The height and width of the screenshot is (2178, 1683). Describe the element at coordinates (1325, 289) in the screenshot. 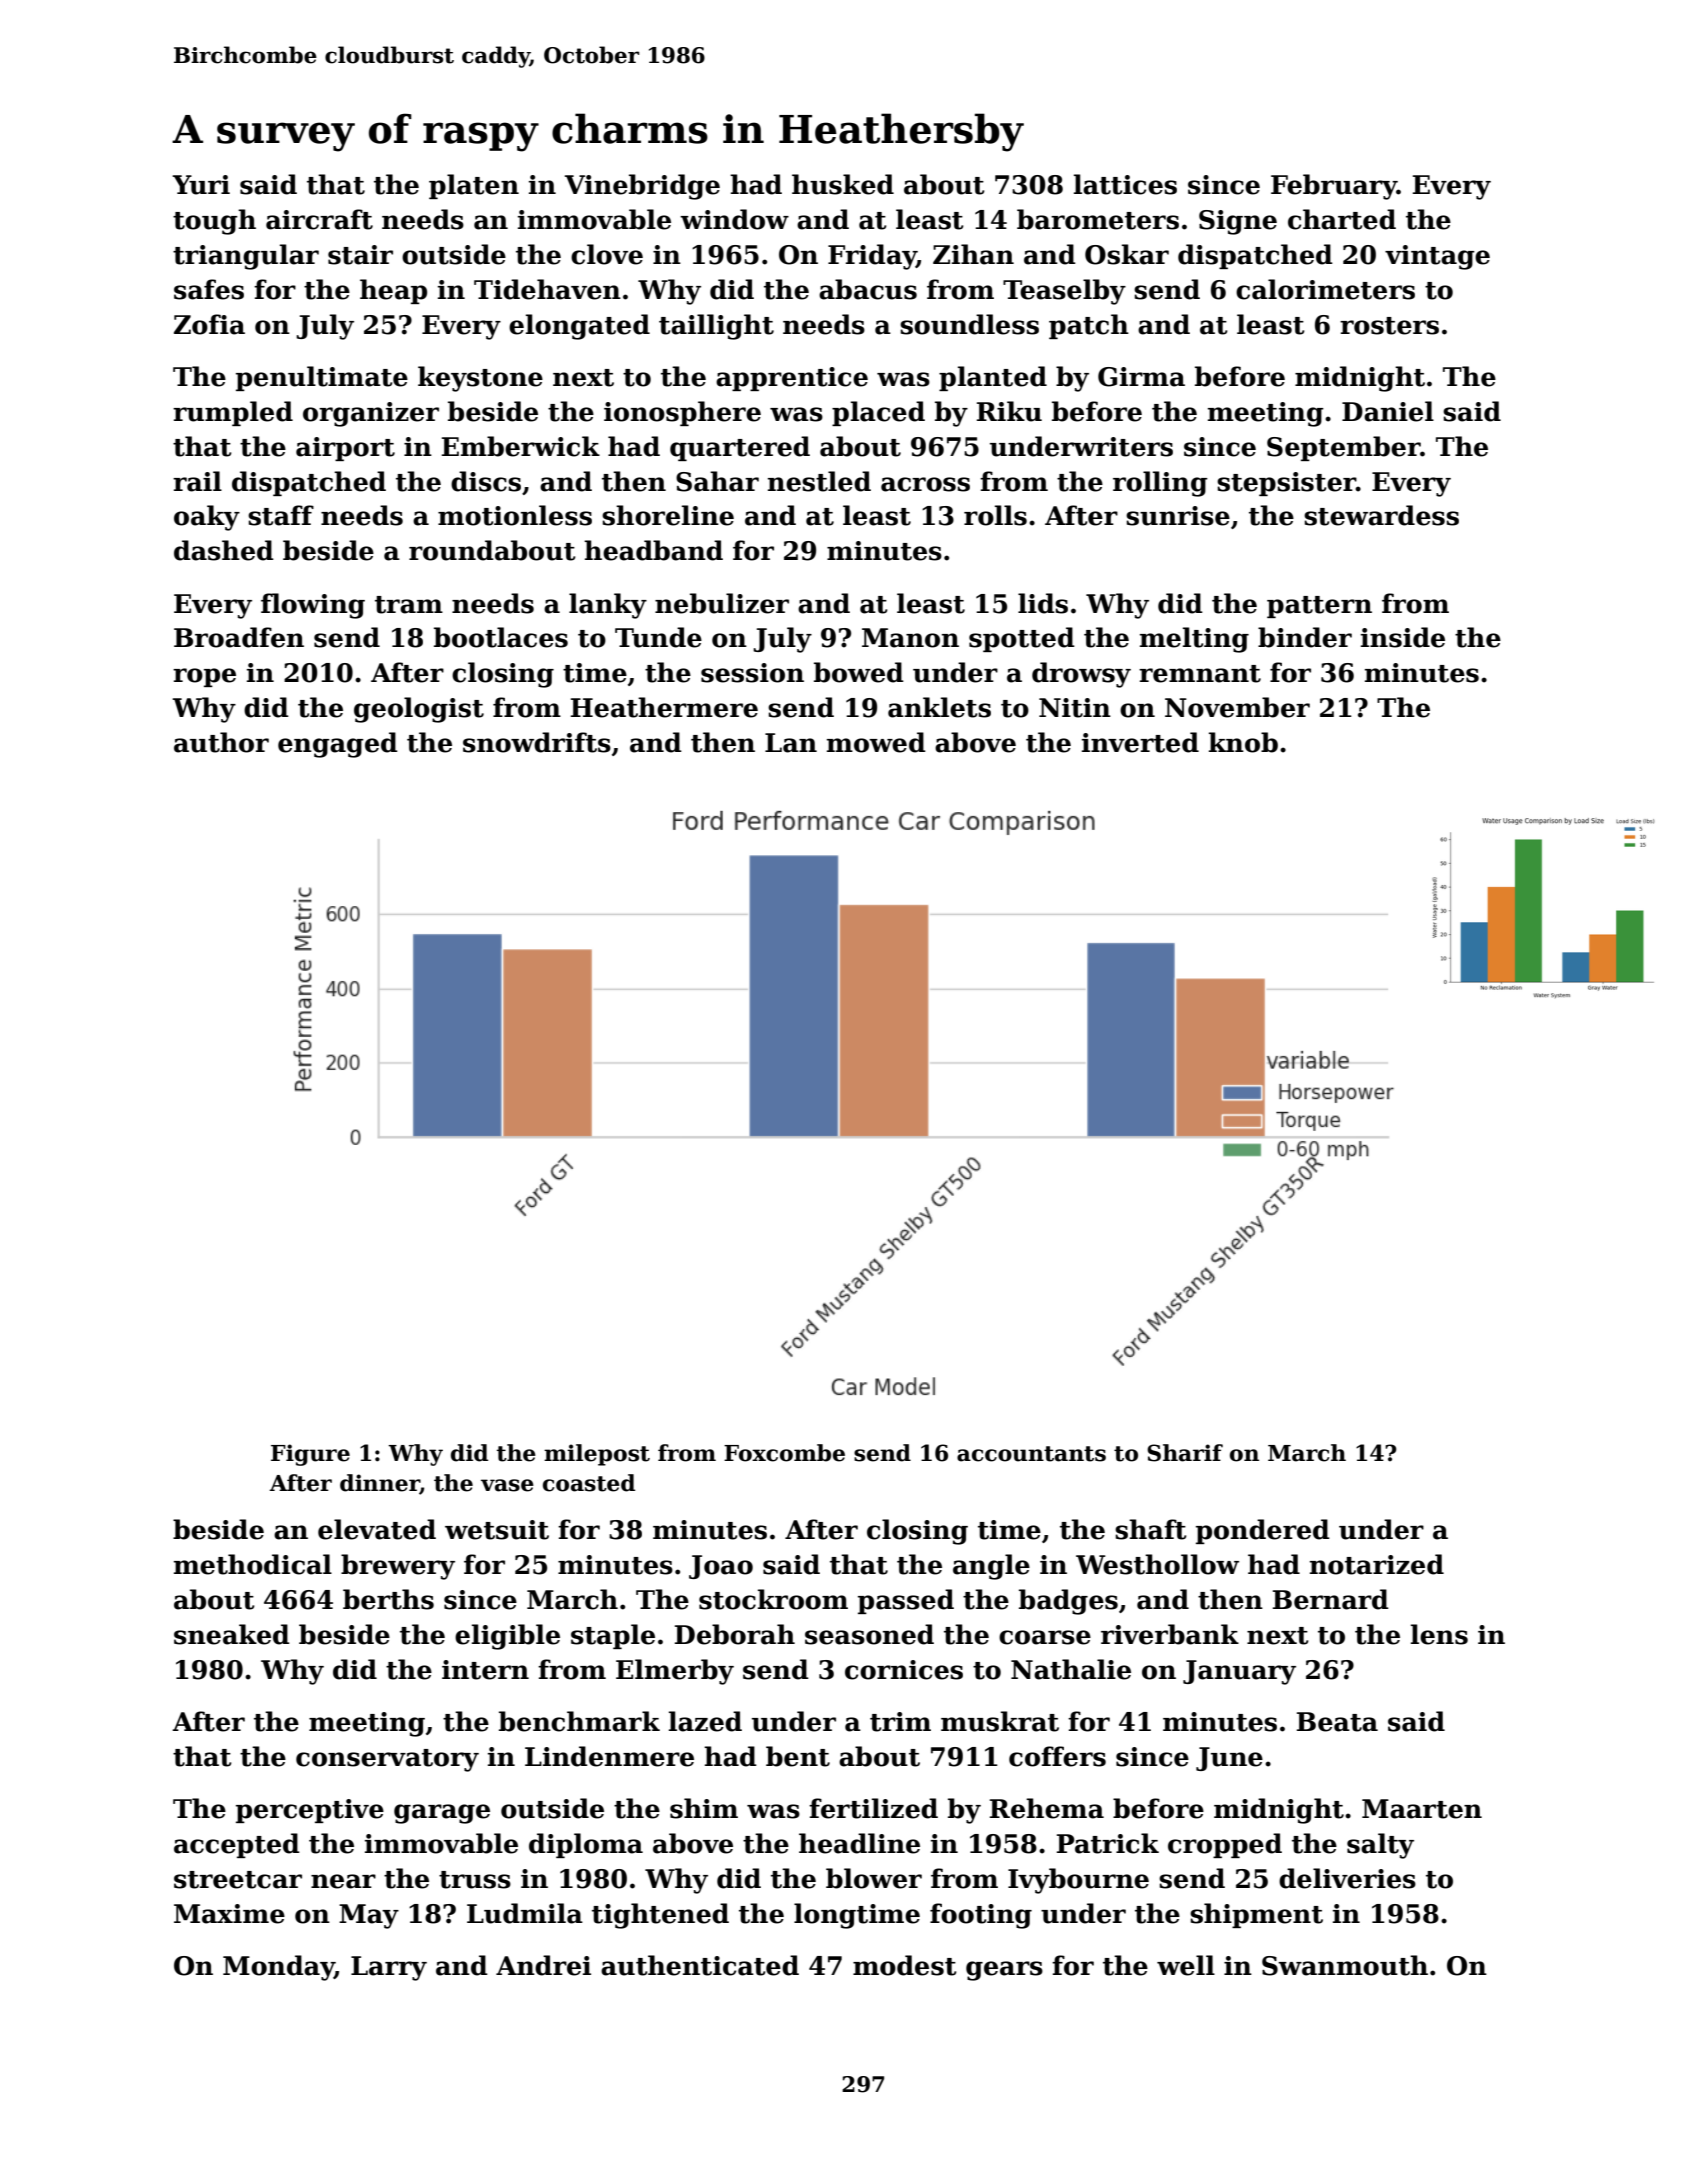

I see `calorimeters` at that location.
